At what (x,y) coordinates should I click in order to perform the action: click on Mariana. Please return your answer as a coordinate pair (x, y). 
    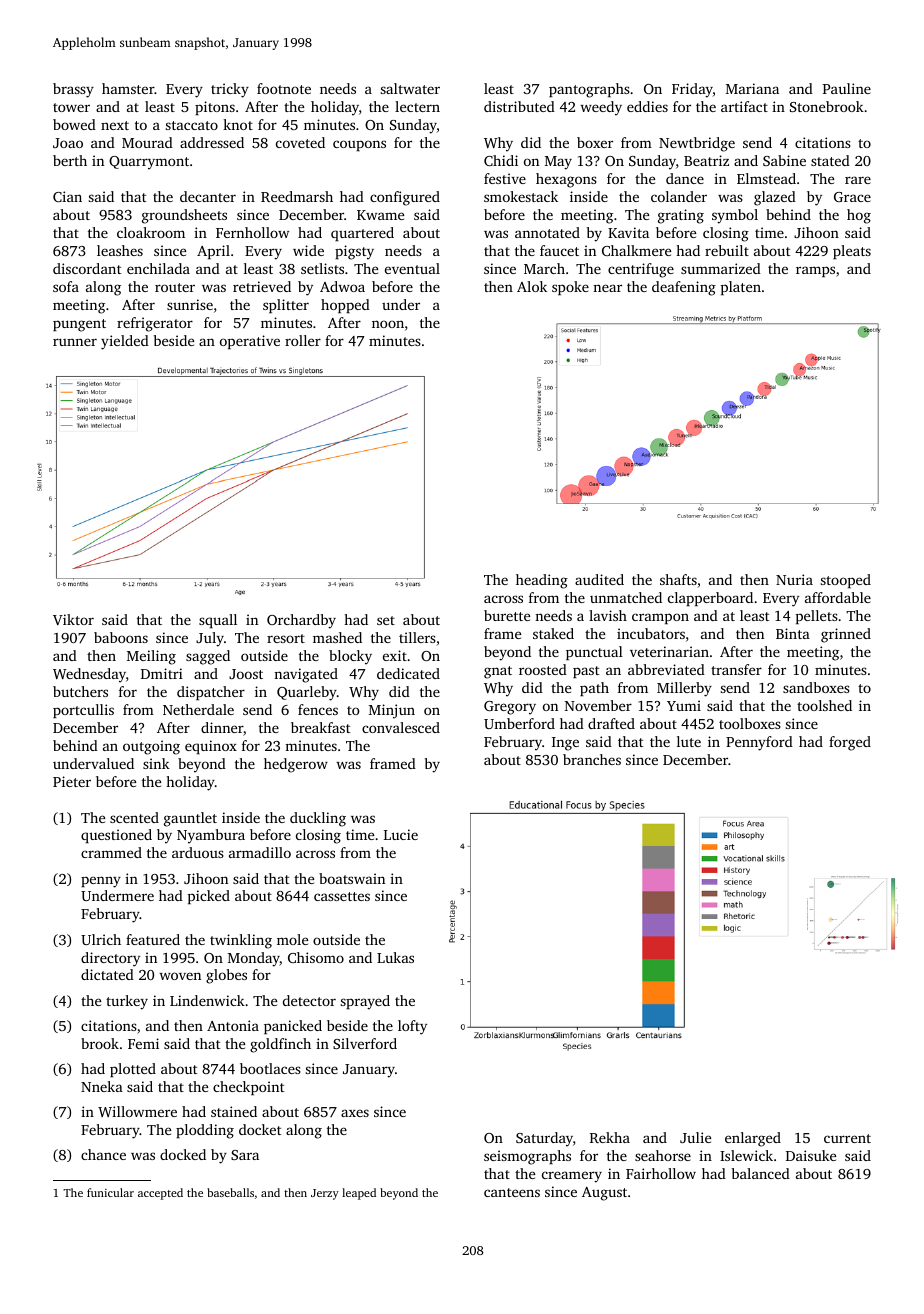
    Looking at the image, I should click on (752, 88).
